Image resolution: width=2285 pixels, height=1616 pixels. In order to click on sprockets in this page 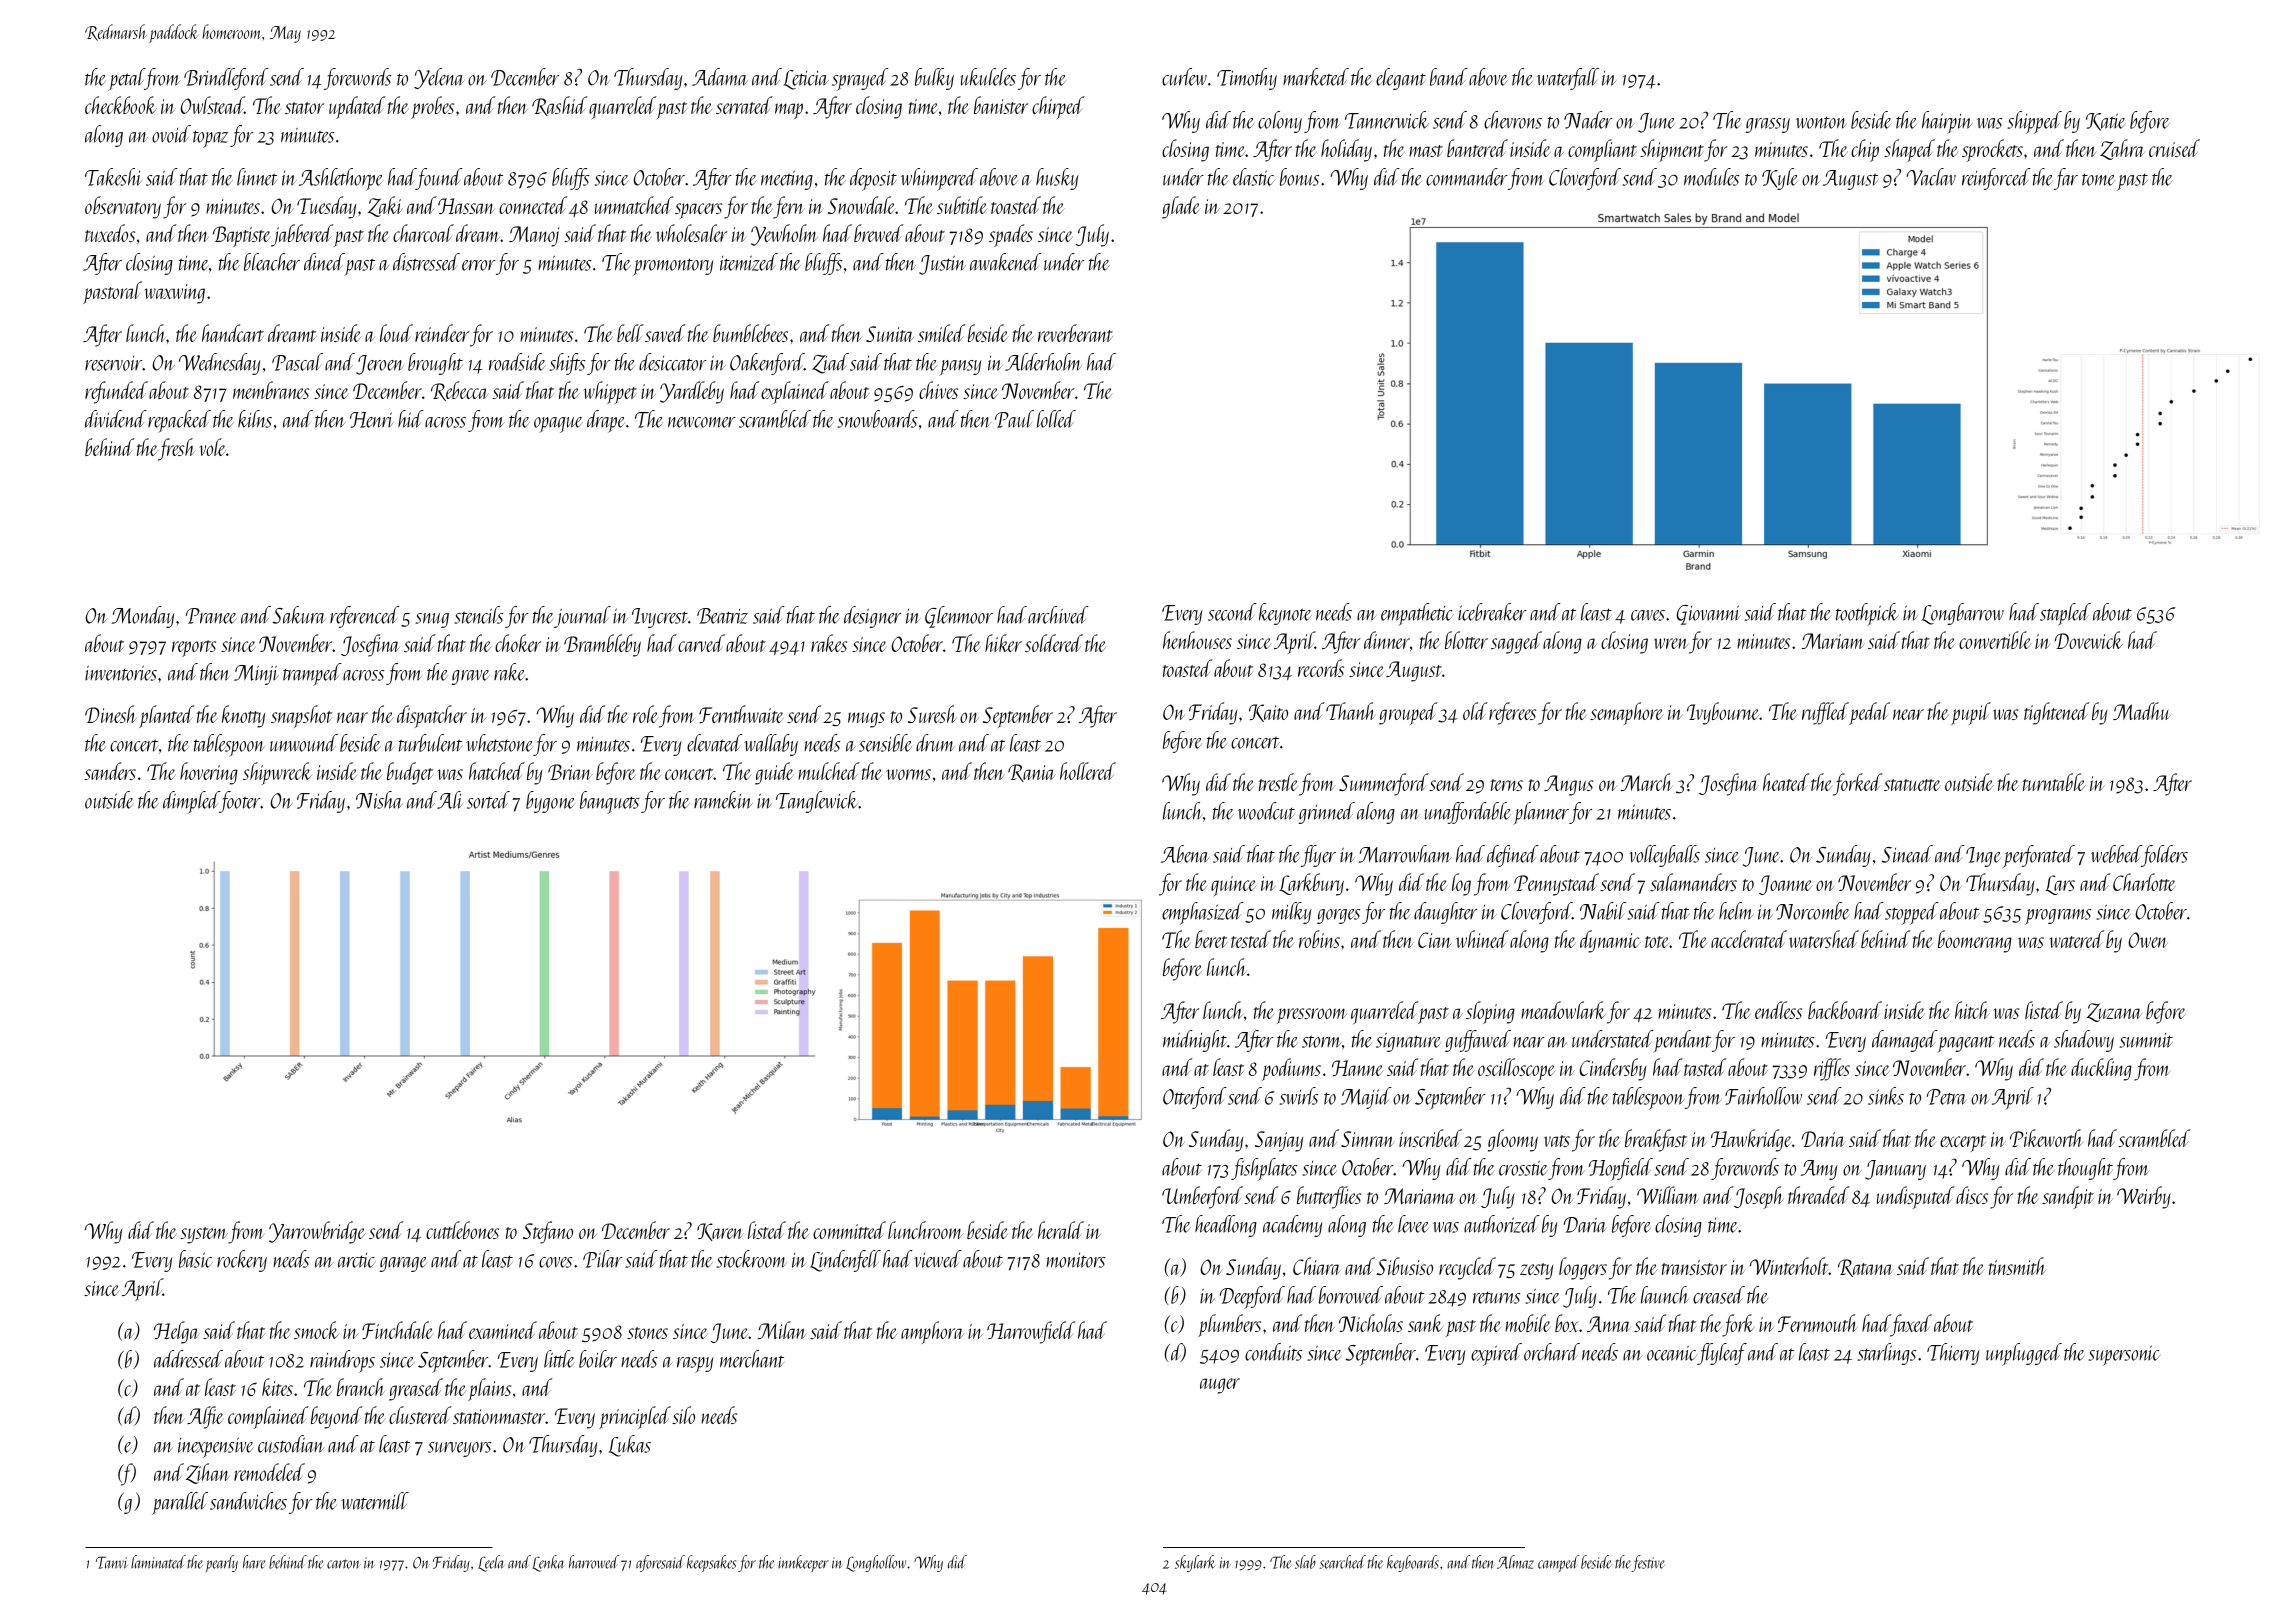, I will do `click(1992, 150)`.
